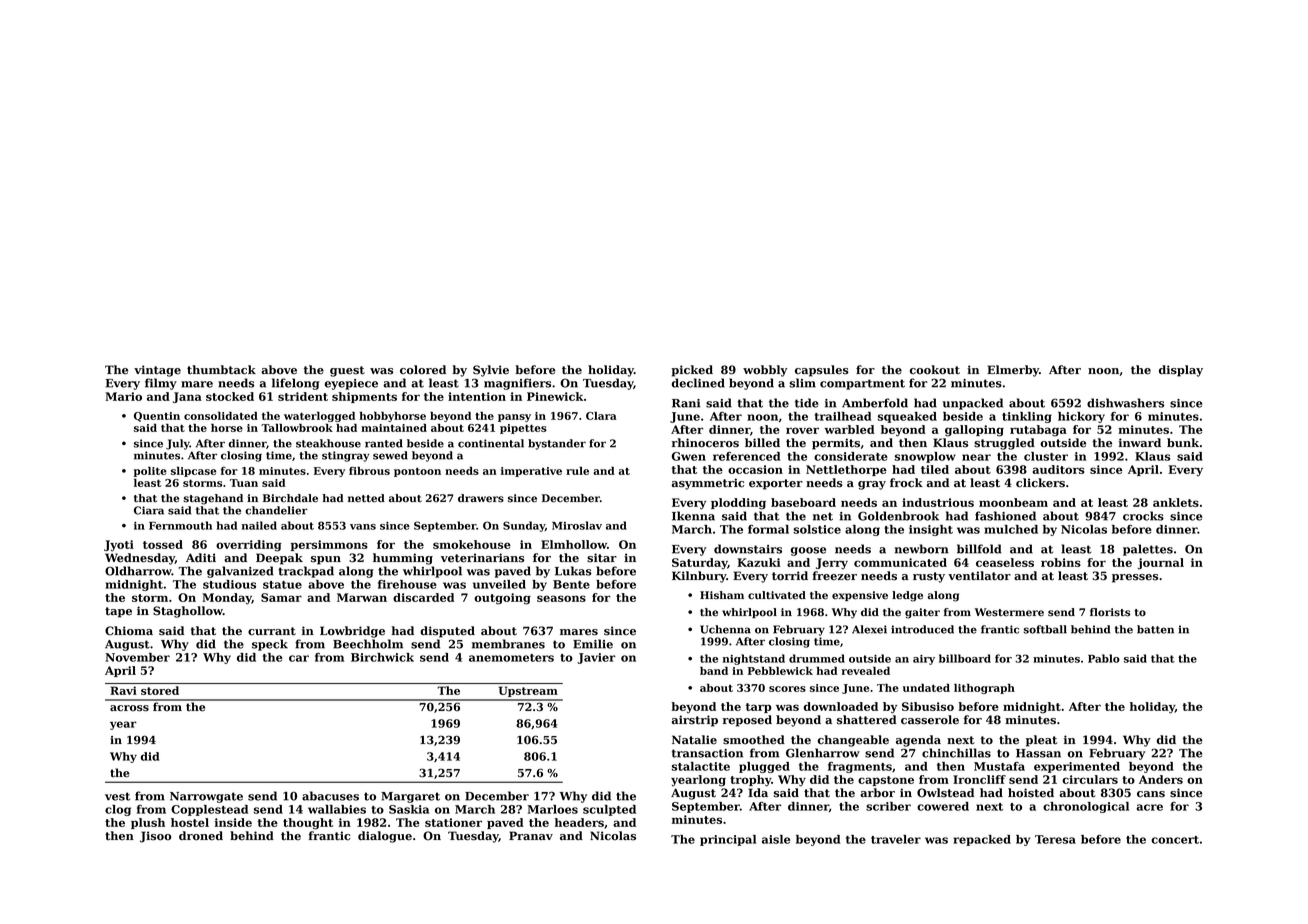 This screenshot has height=924, width=1308. What do you see at coordinates (748, 549) in the screenshot?
I see `downstairs` at bounding box center [748, 549].
